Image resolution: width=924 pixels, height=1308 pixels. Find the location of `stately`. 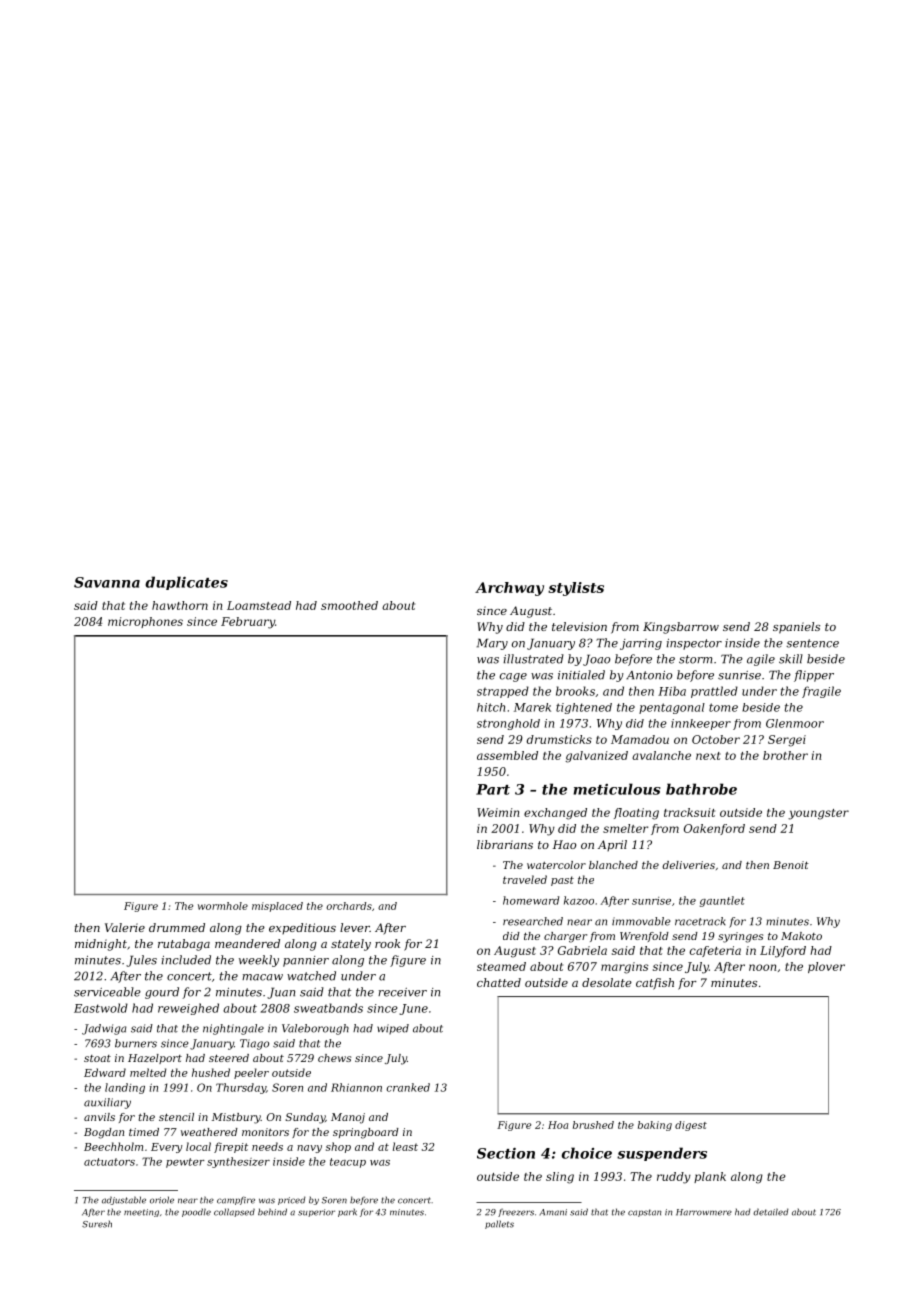

stately is located at coordinates (351, 945).
